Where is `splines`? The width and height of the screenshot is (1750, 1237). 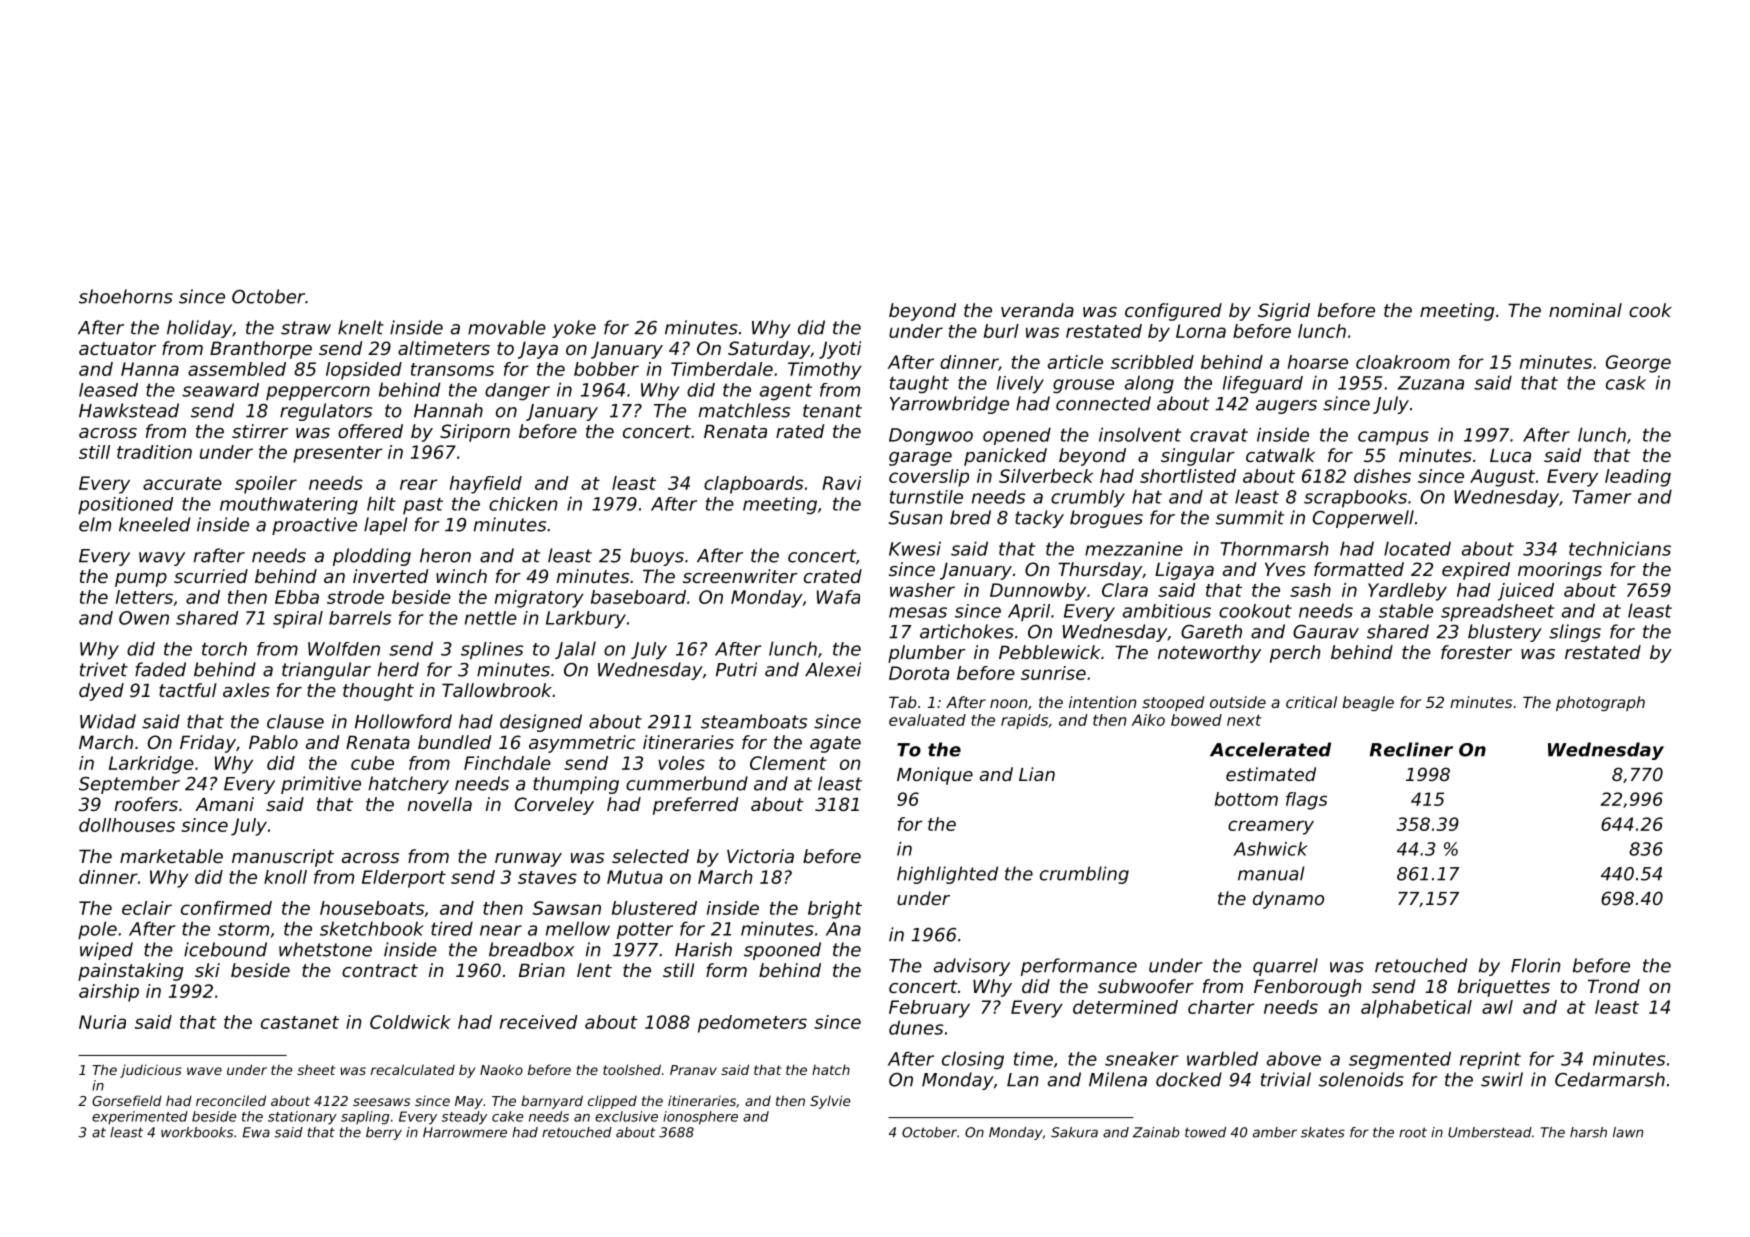 splines is located at coordinates (492, 651).
